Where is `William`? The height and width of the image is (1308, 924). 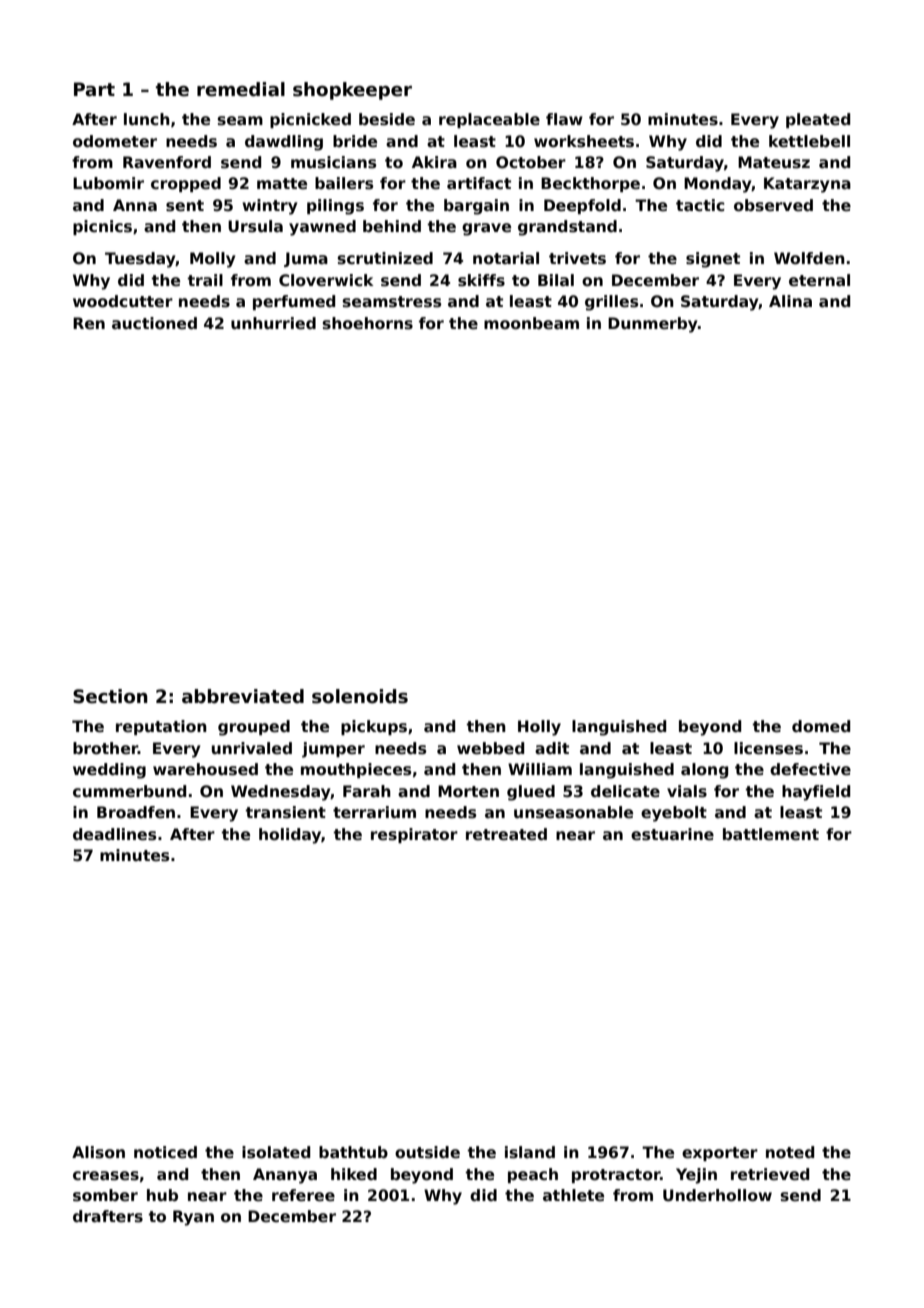
William is located at coordinates (540, 769).
